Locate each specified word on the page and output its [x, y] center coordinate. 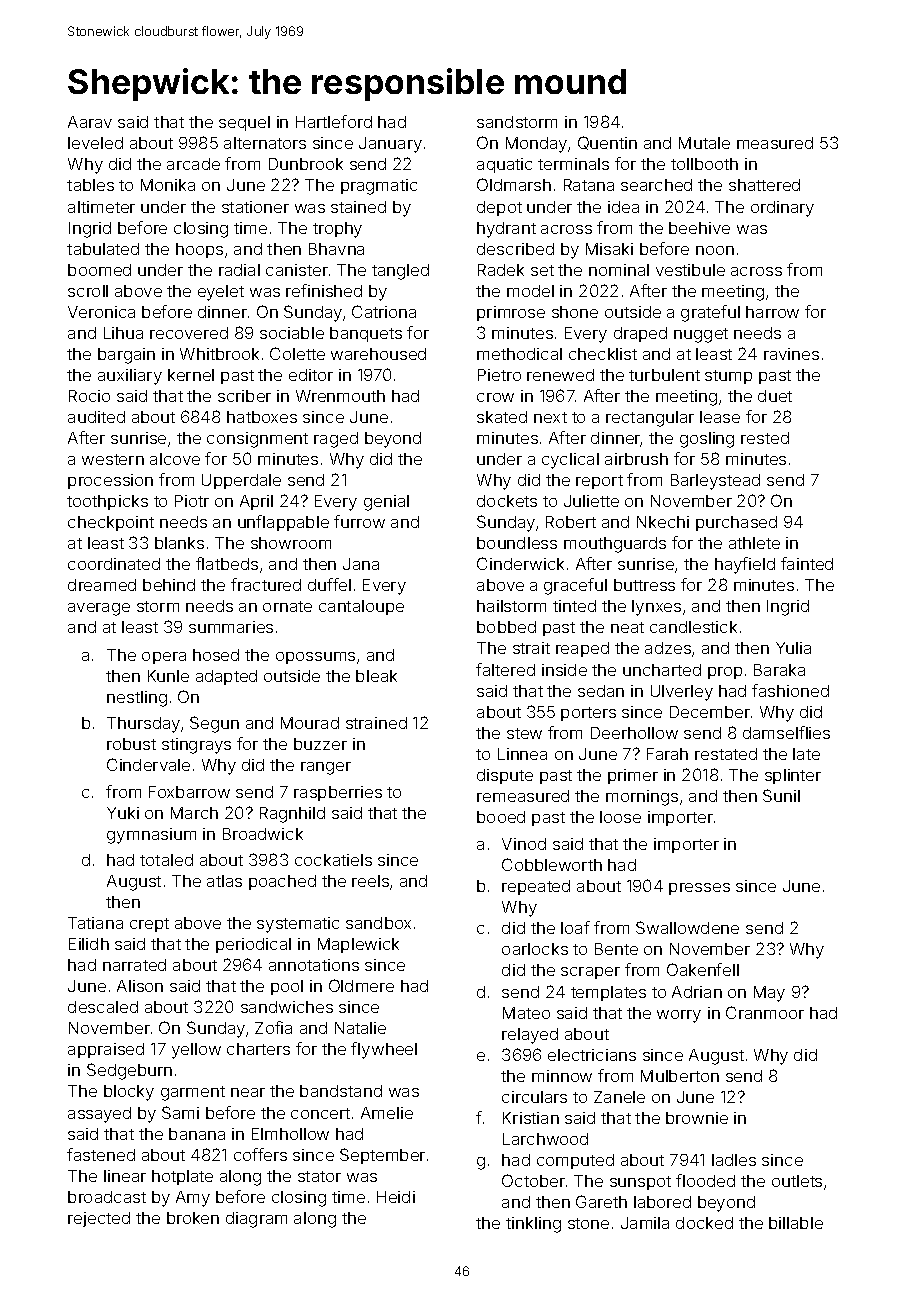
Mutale [704, 143]
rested [765, 438]
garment [193, 1093]
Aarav [90, 122]
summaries [231, 627]
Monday [536, 145]
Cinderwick [520, 563]
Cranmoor [765, 1012]
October [533, 1180]
